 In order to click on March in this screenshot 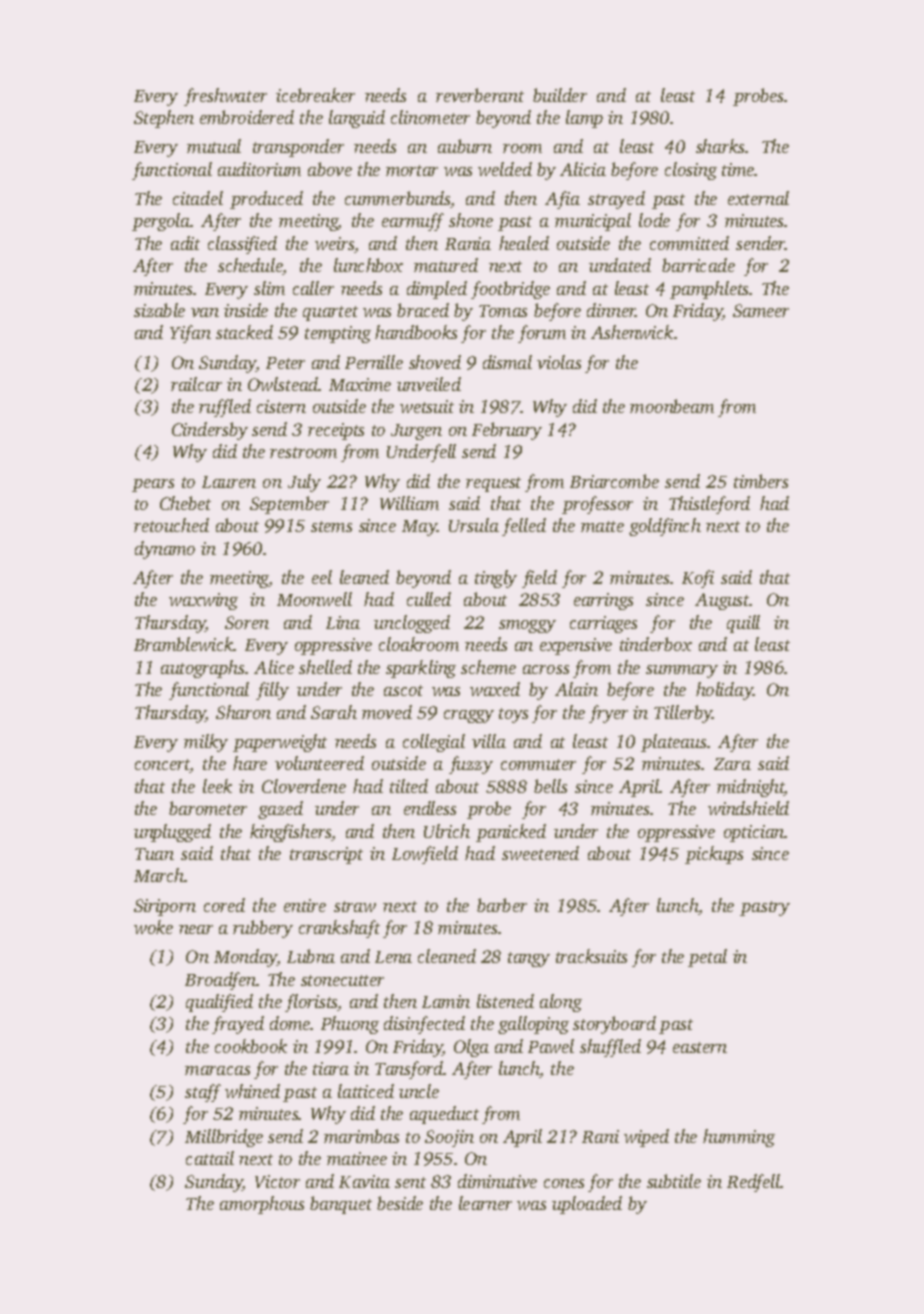, I will do `click(159, 875)`.
